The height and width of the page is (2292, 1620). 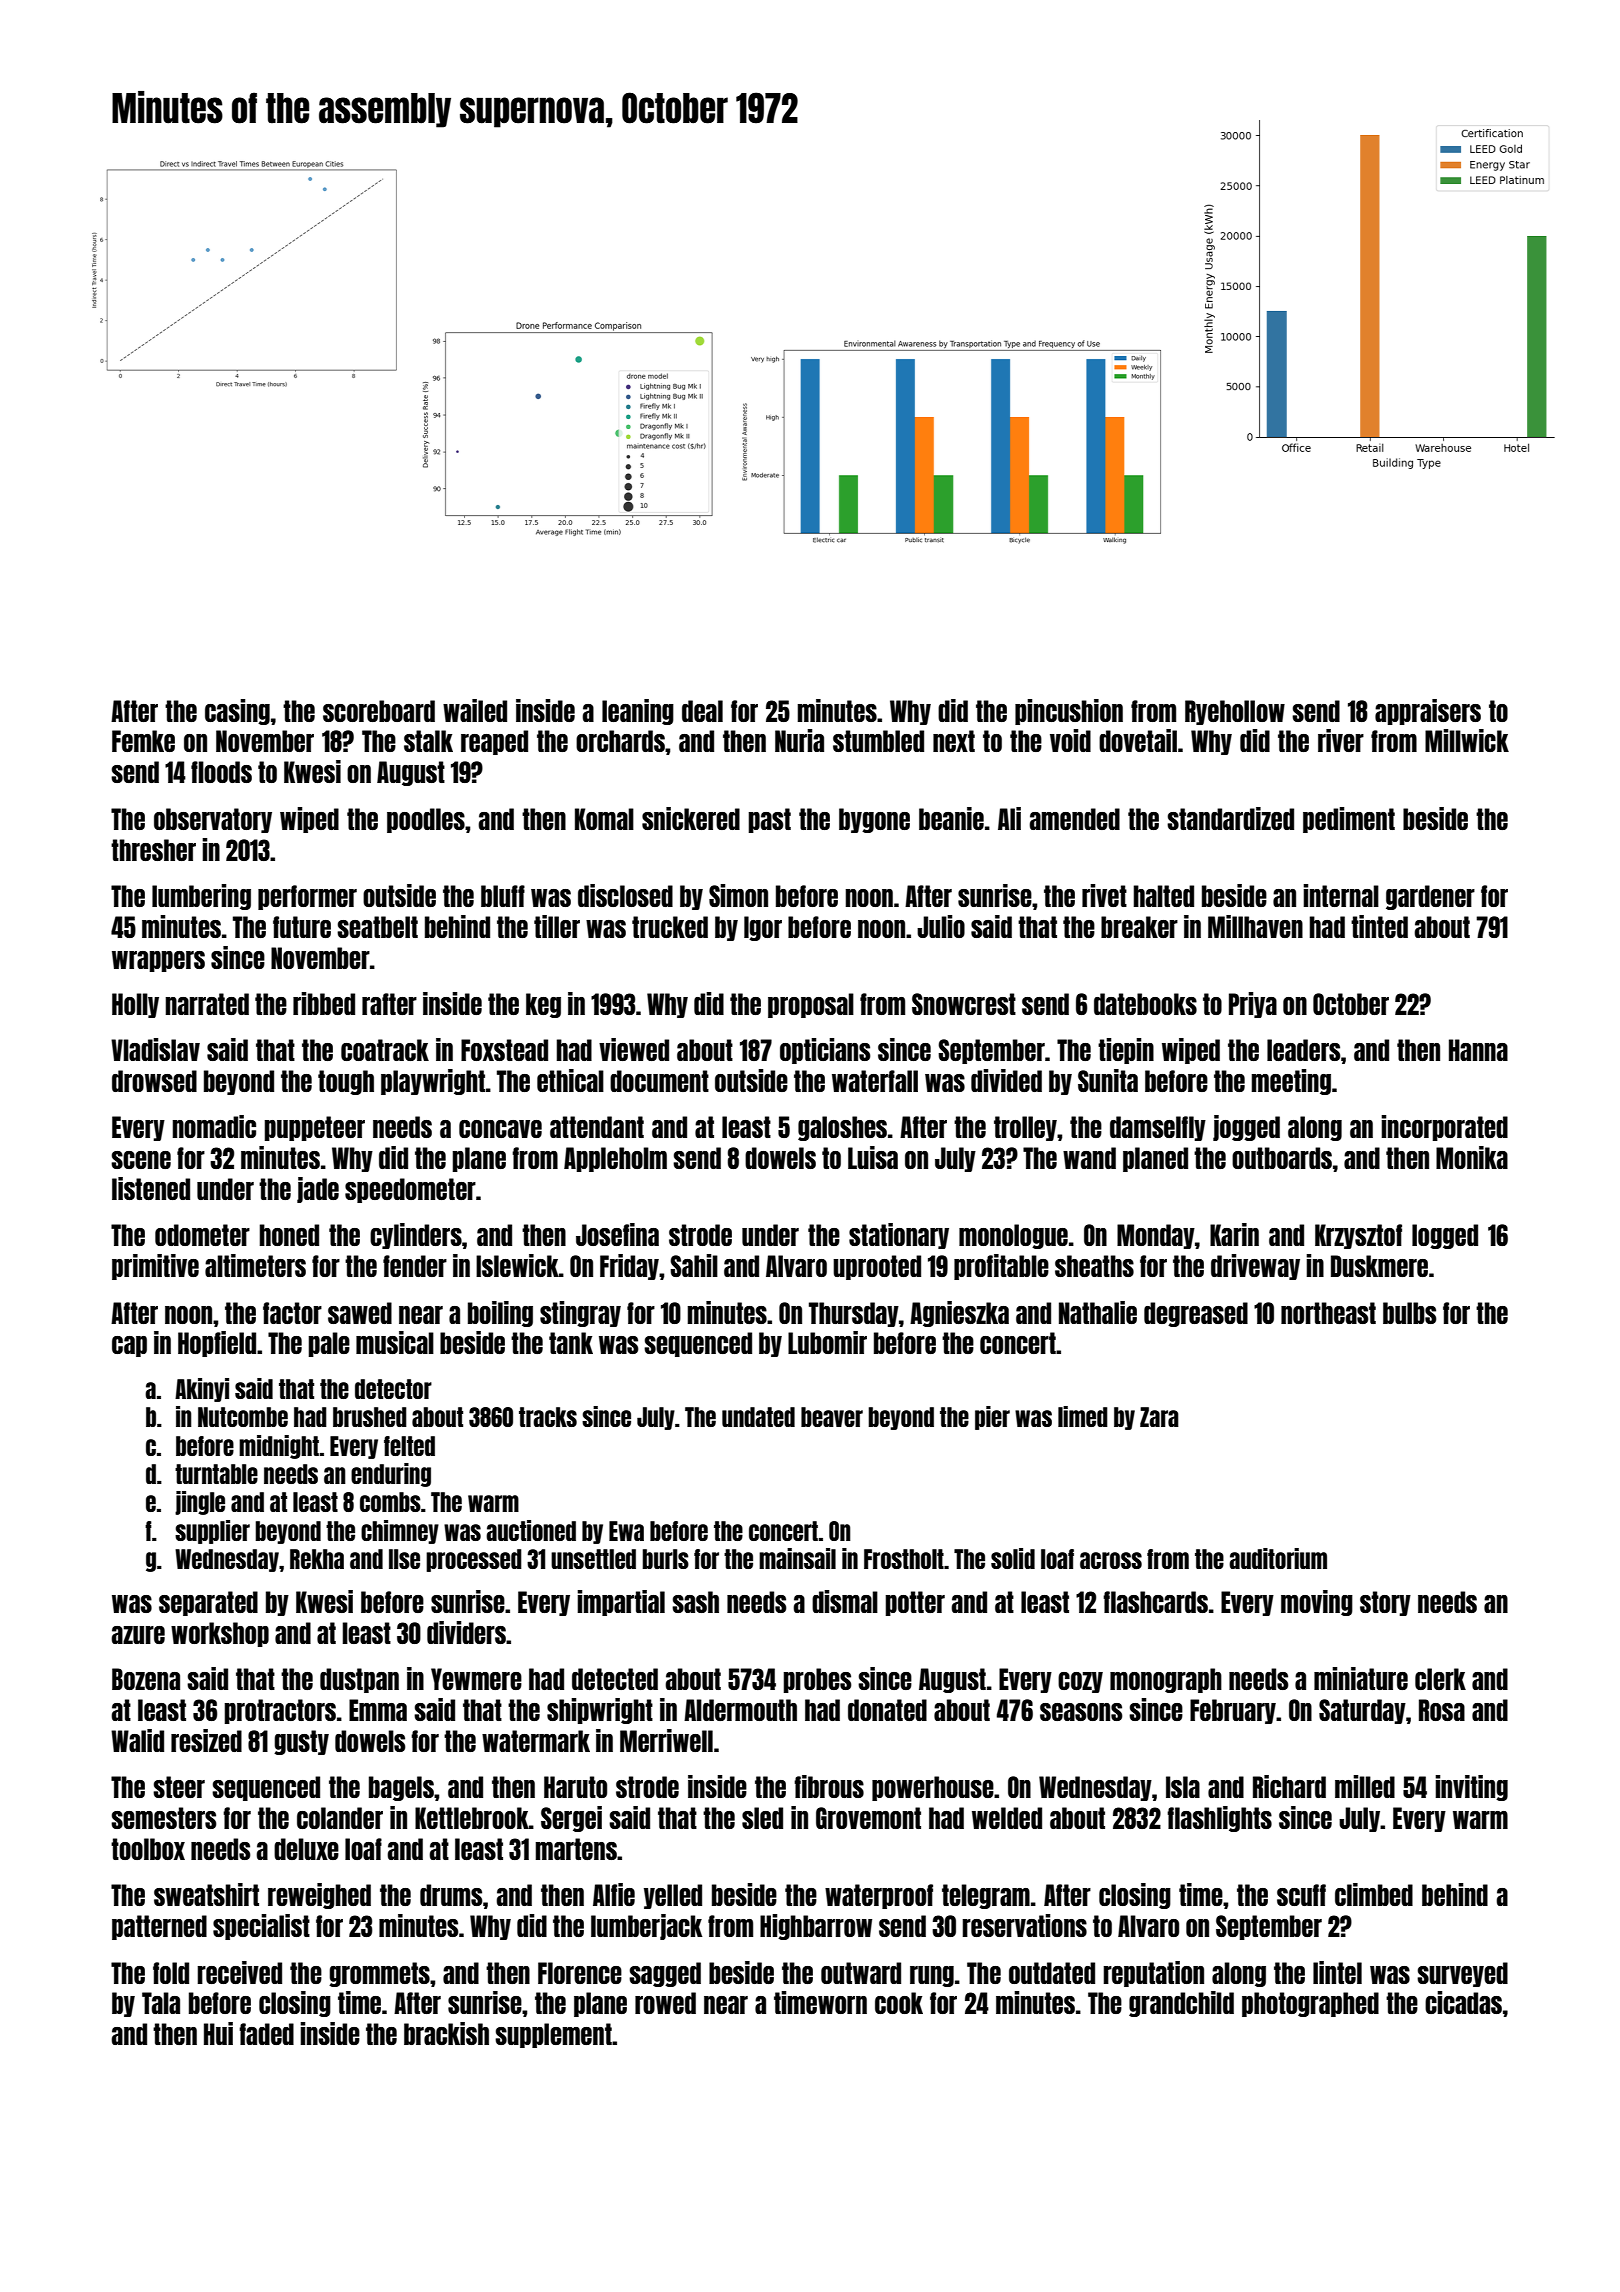 I want to click on leaning, so click(x=638, y=712).
